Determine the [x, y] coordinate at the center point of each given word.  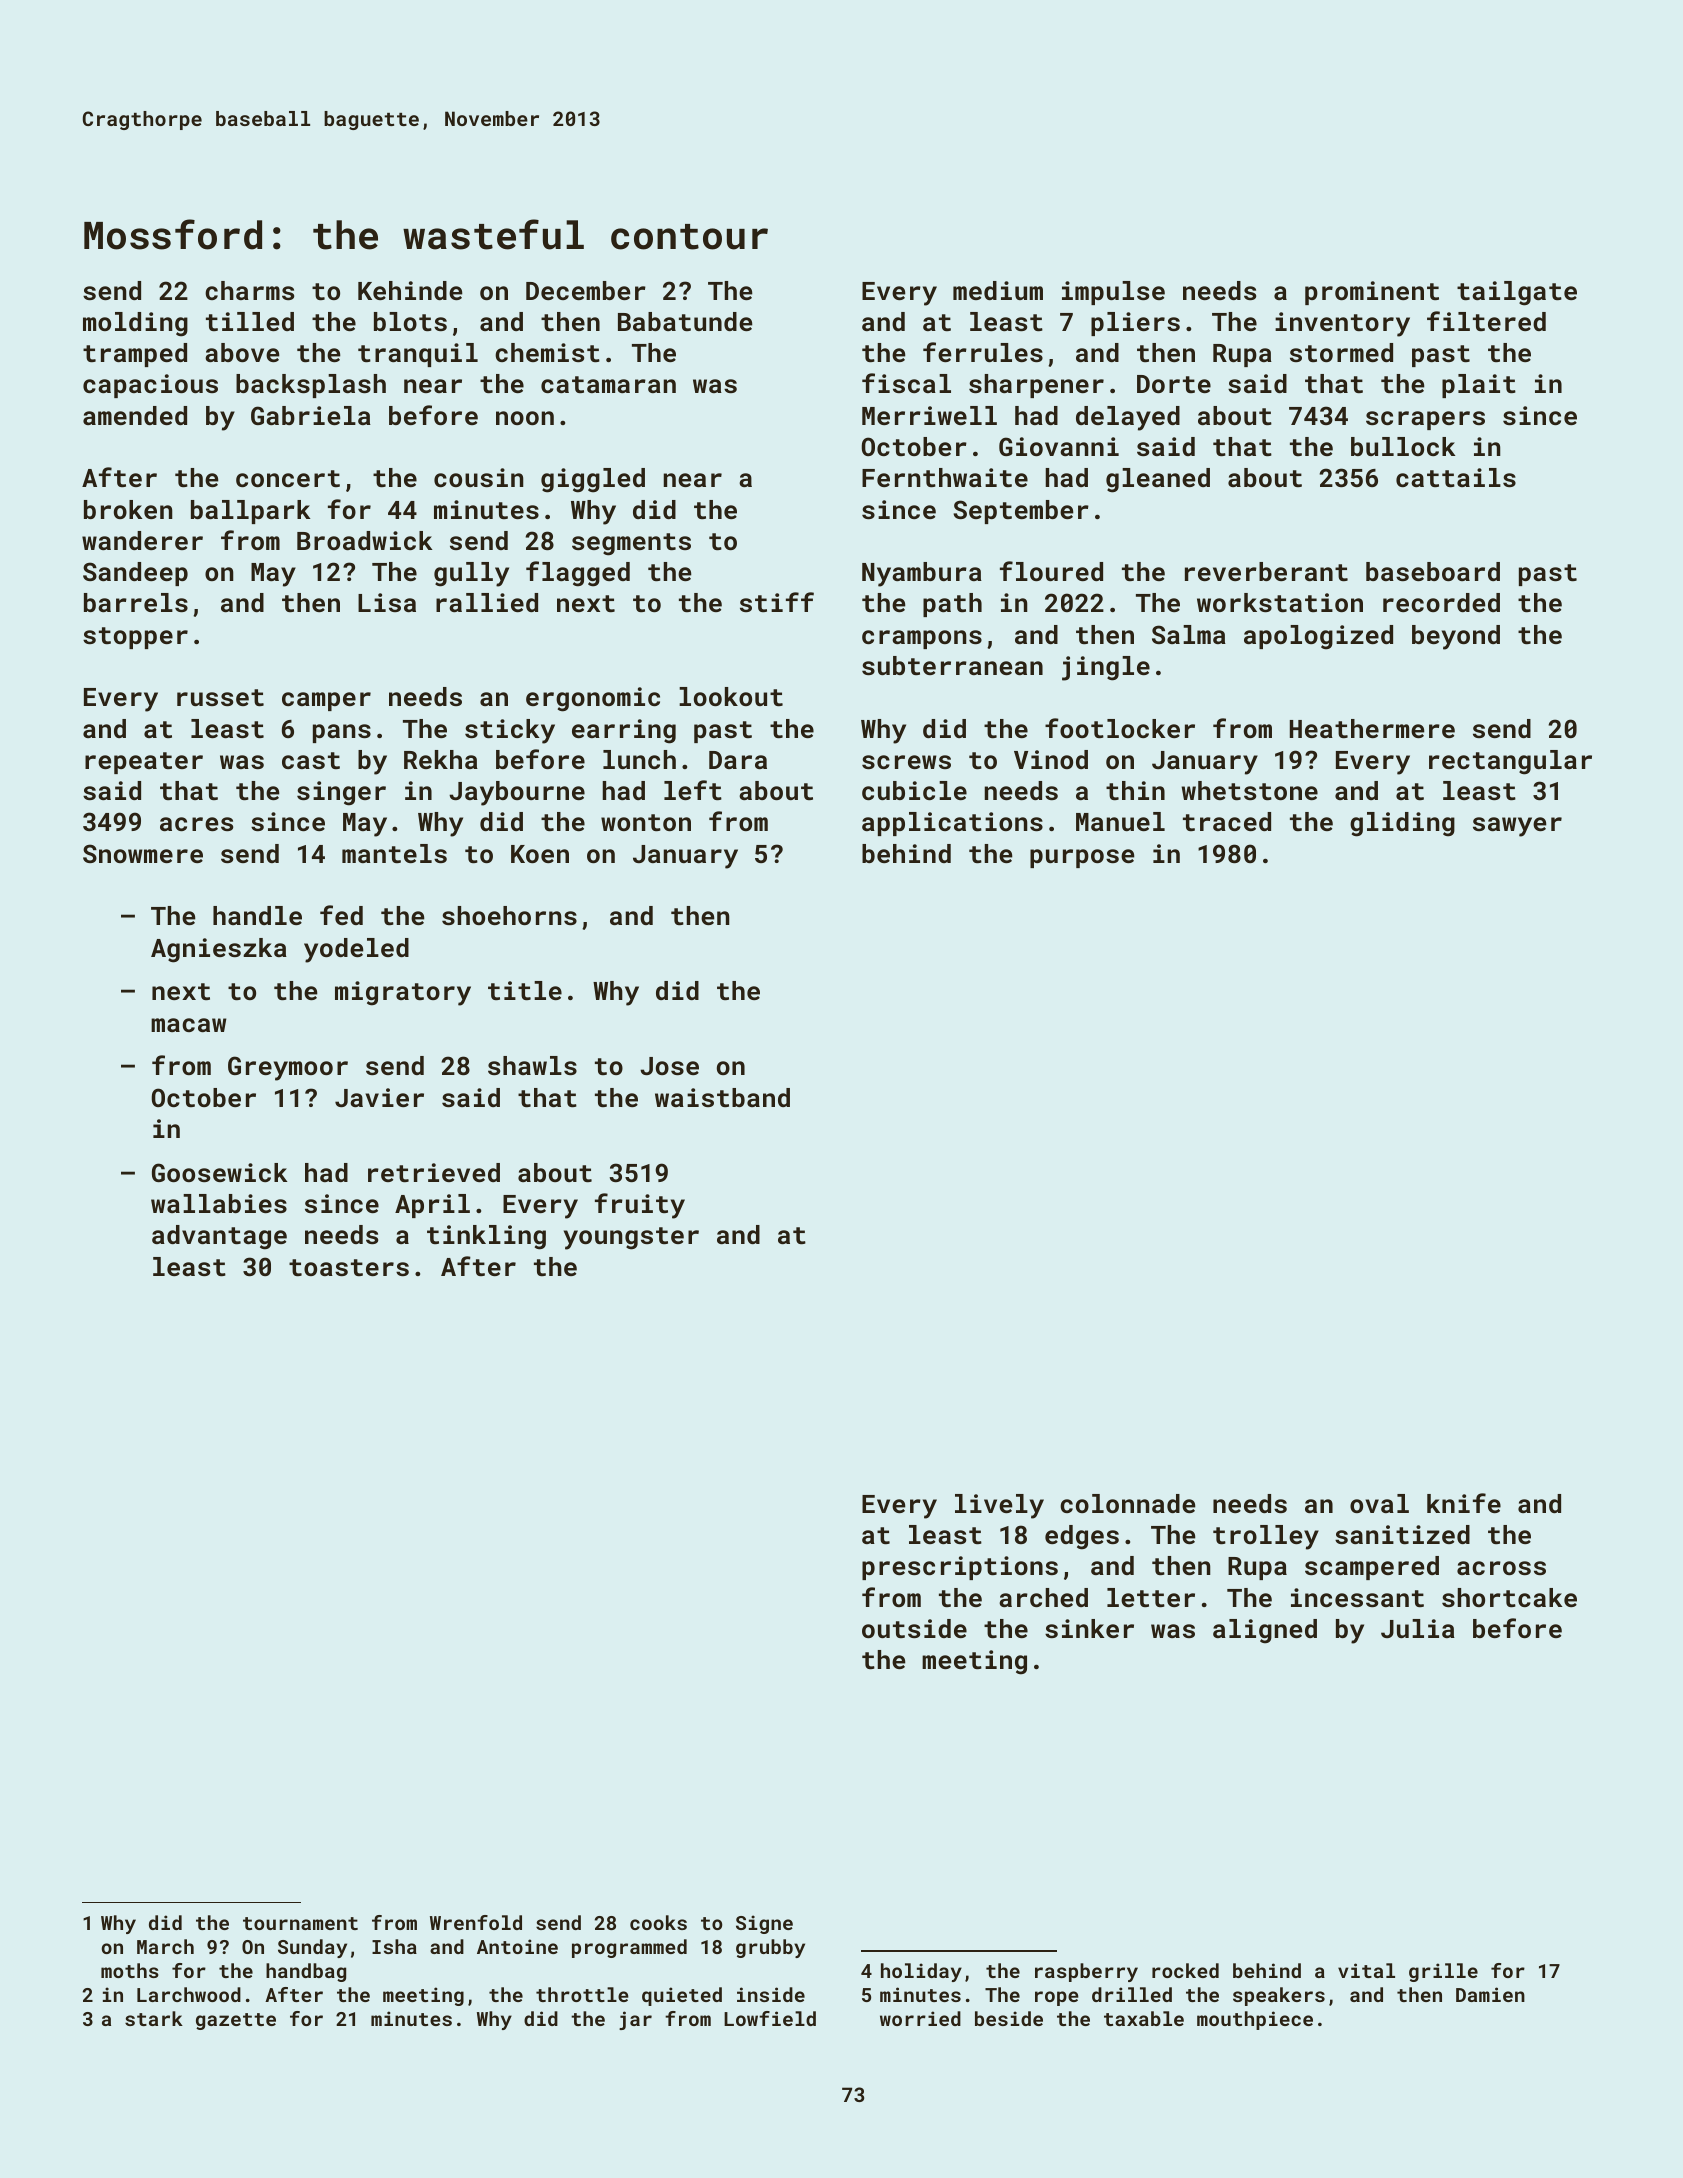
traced [1227, 821]
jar [635, 2020]
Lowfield [770, 2018]
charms [249, 290]
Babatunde [685, 321]
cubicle [914, 790]
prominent [1372, 293]
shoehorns [509, 915]
